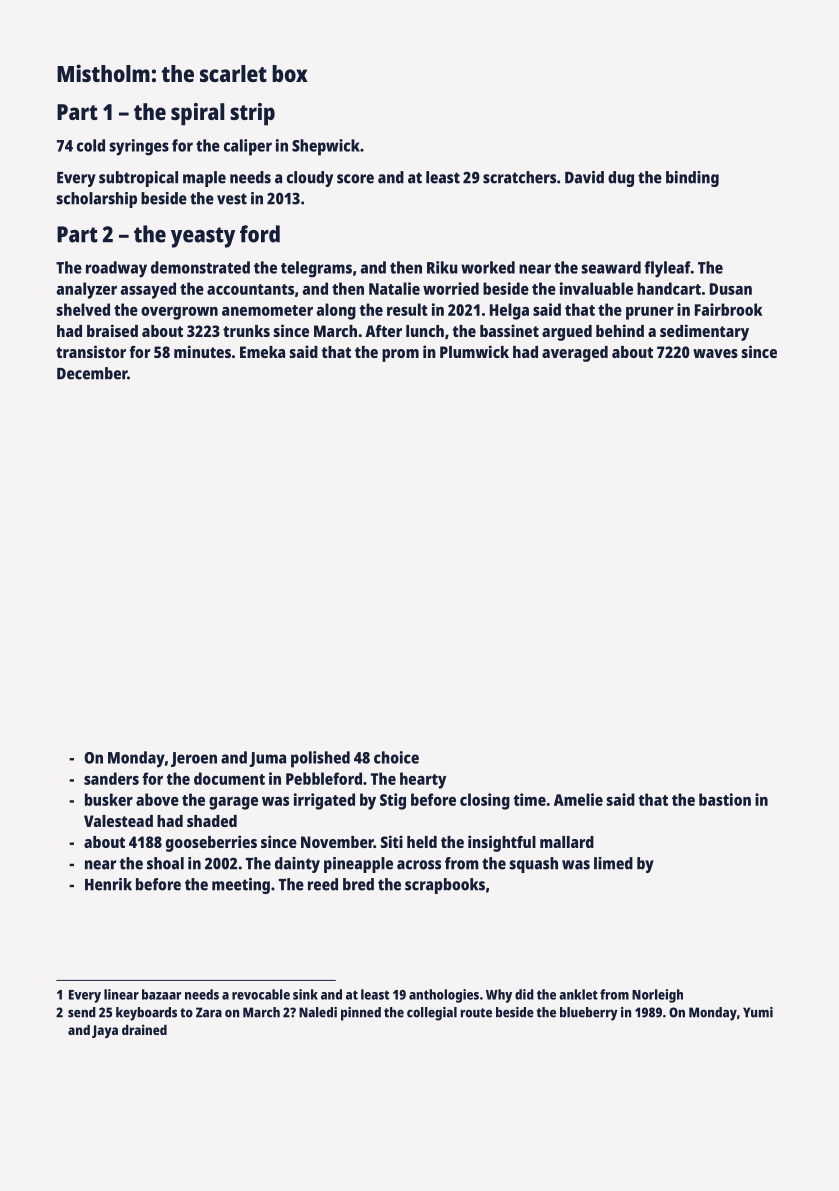  What do you see at coordinates (97, 200) in the document?
I see `scholarship` at bounding box center [97, 200].
